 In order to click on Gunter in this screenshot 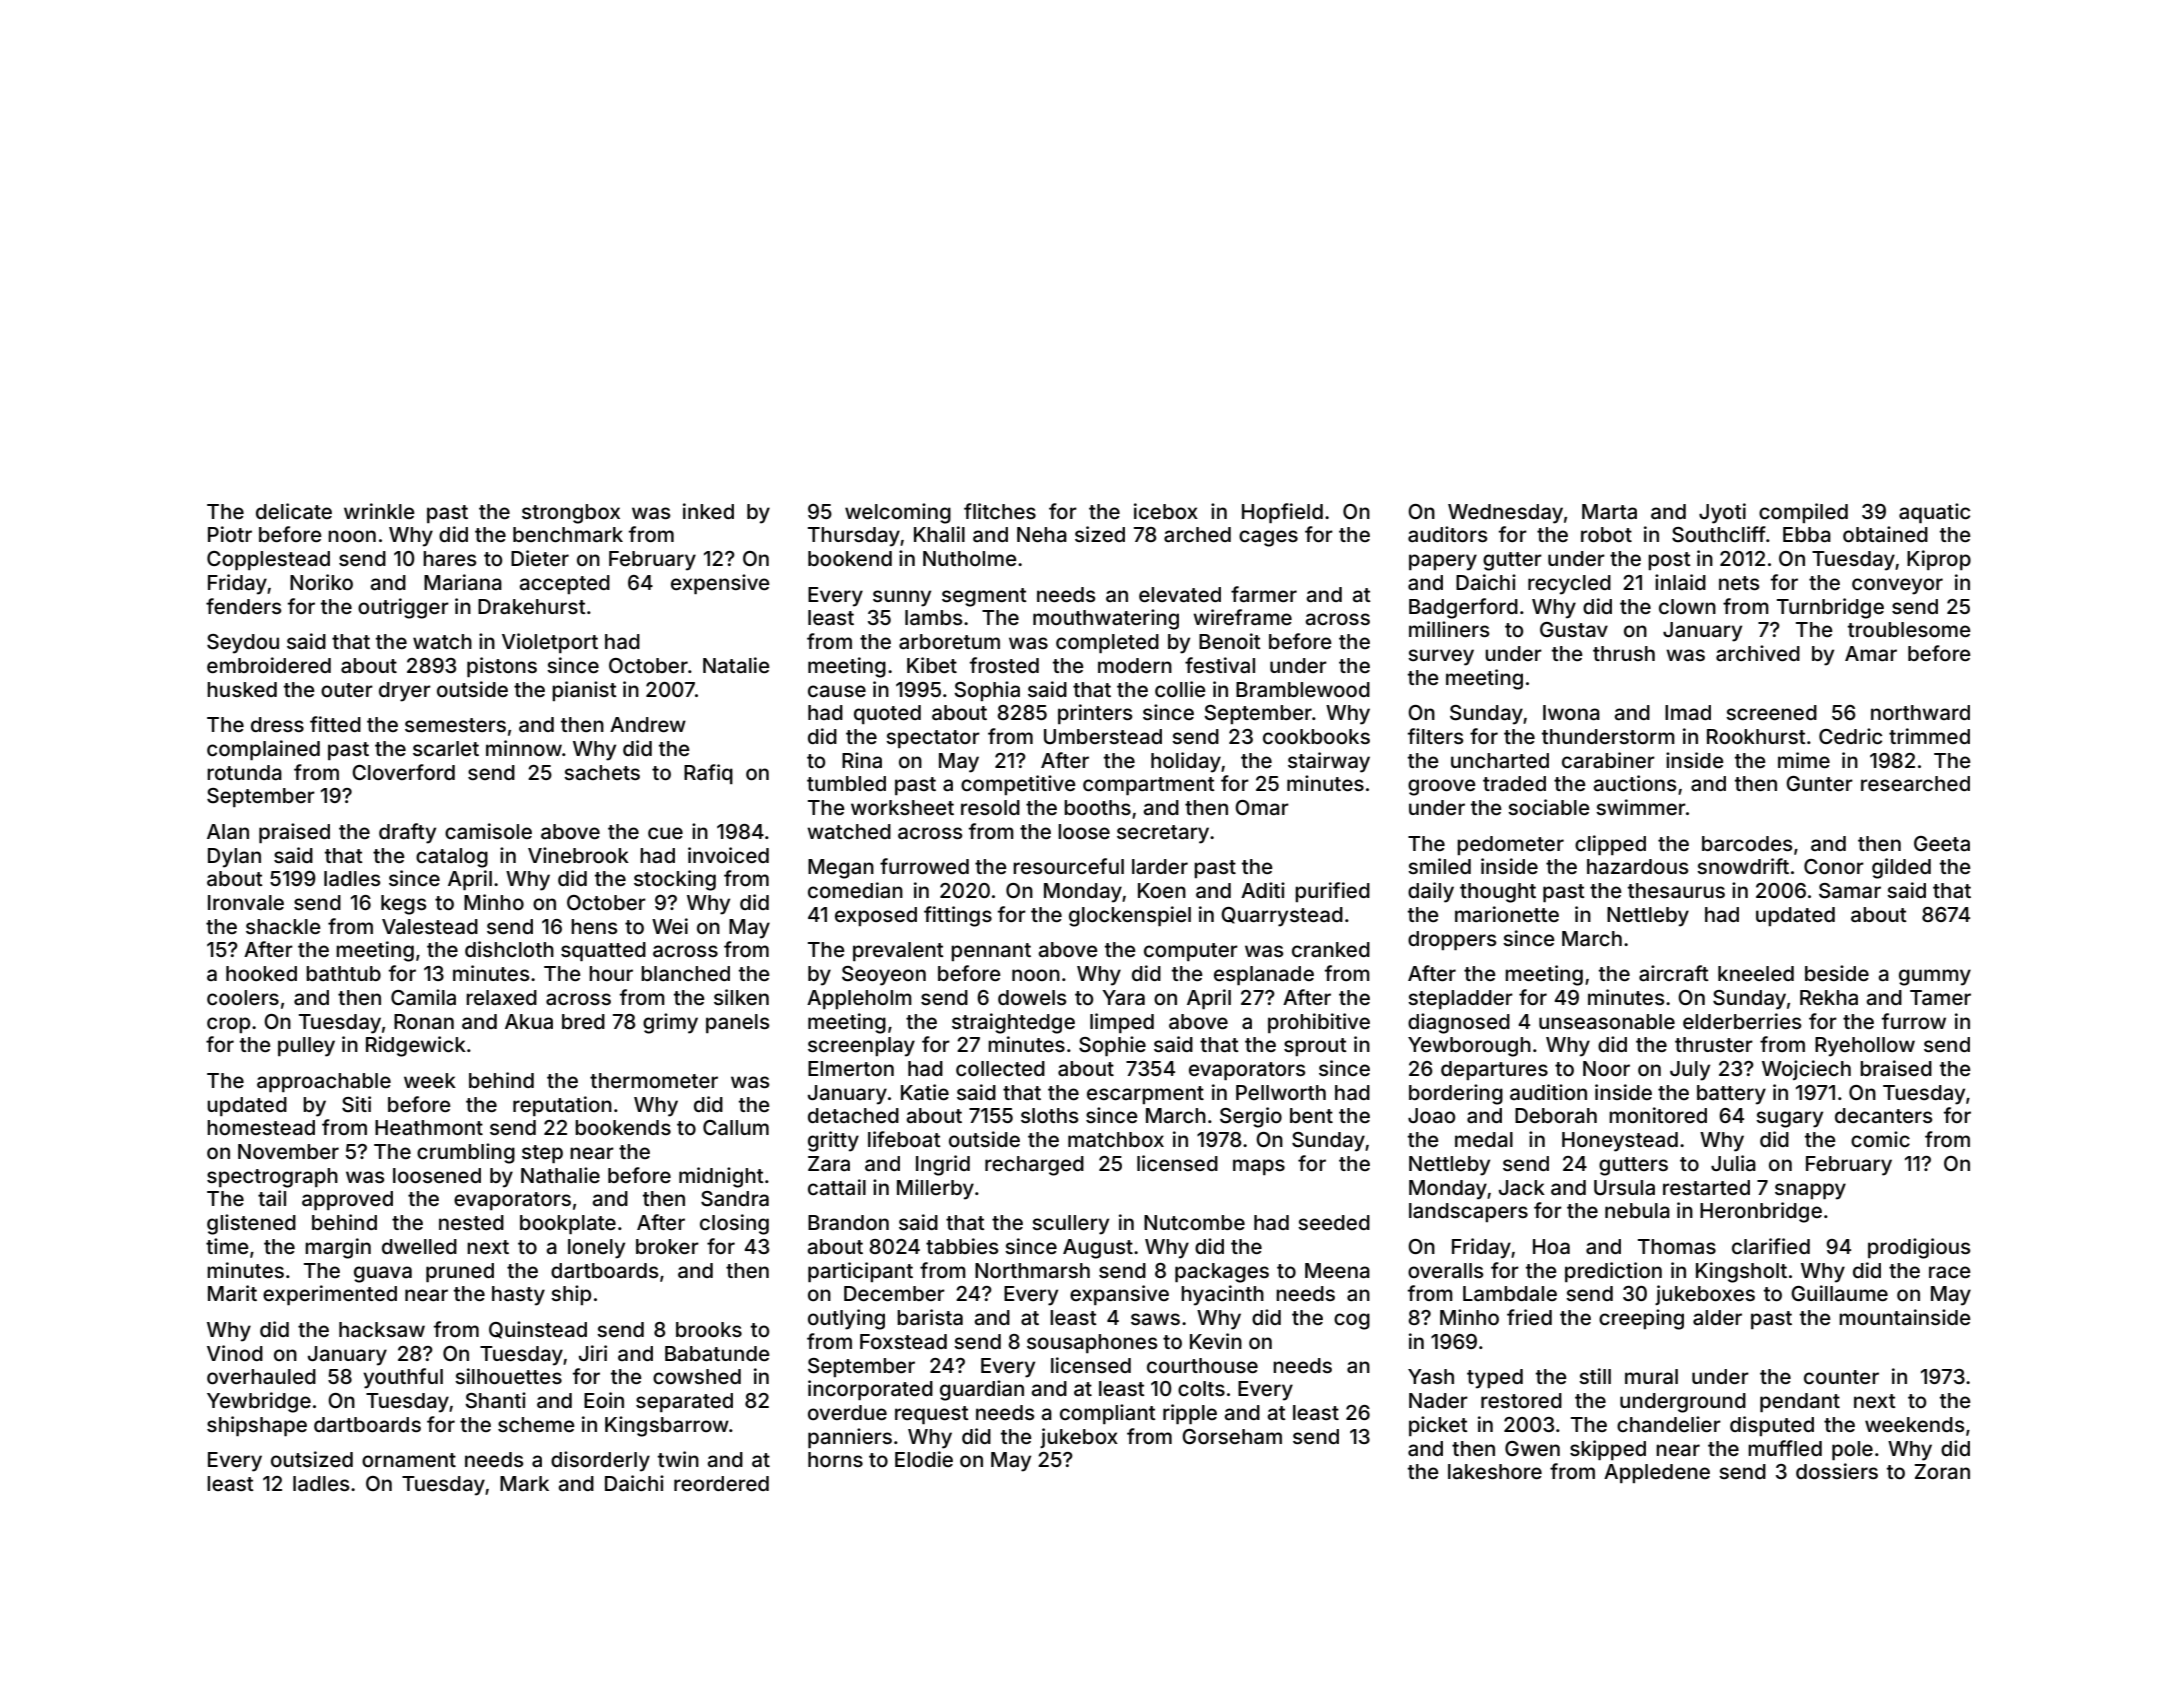, I will do `click(1819, 783)`.
